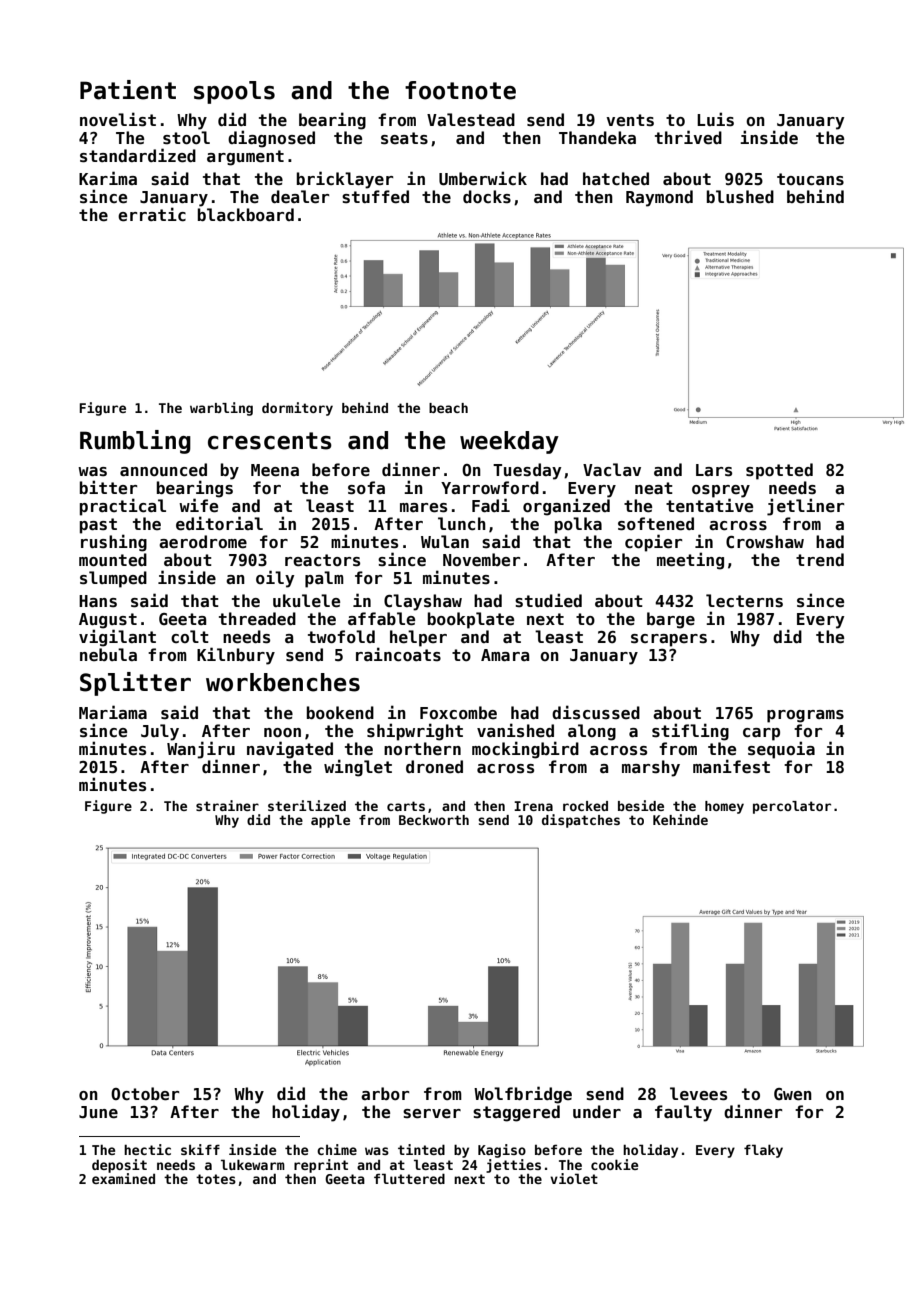  Describe the element at coordinates (341, 636) in the screenshot. I see `twofold` at that location.
